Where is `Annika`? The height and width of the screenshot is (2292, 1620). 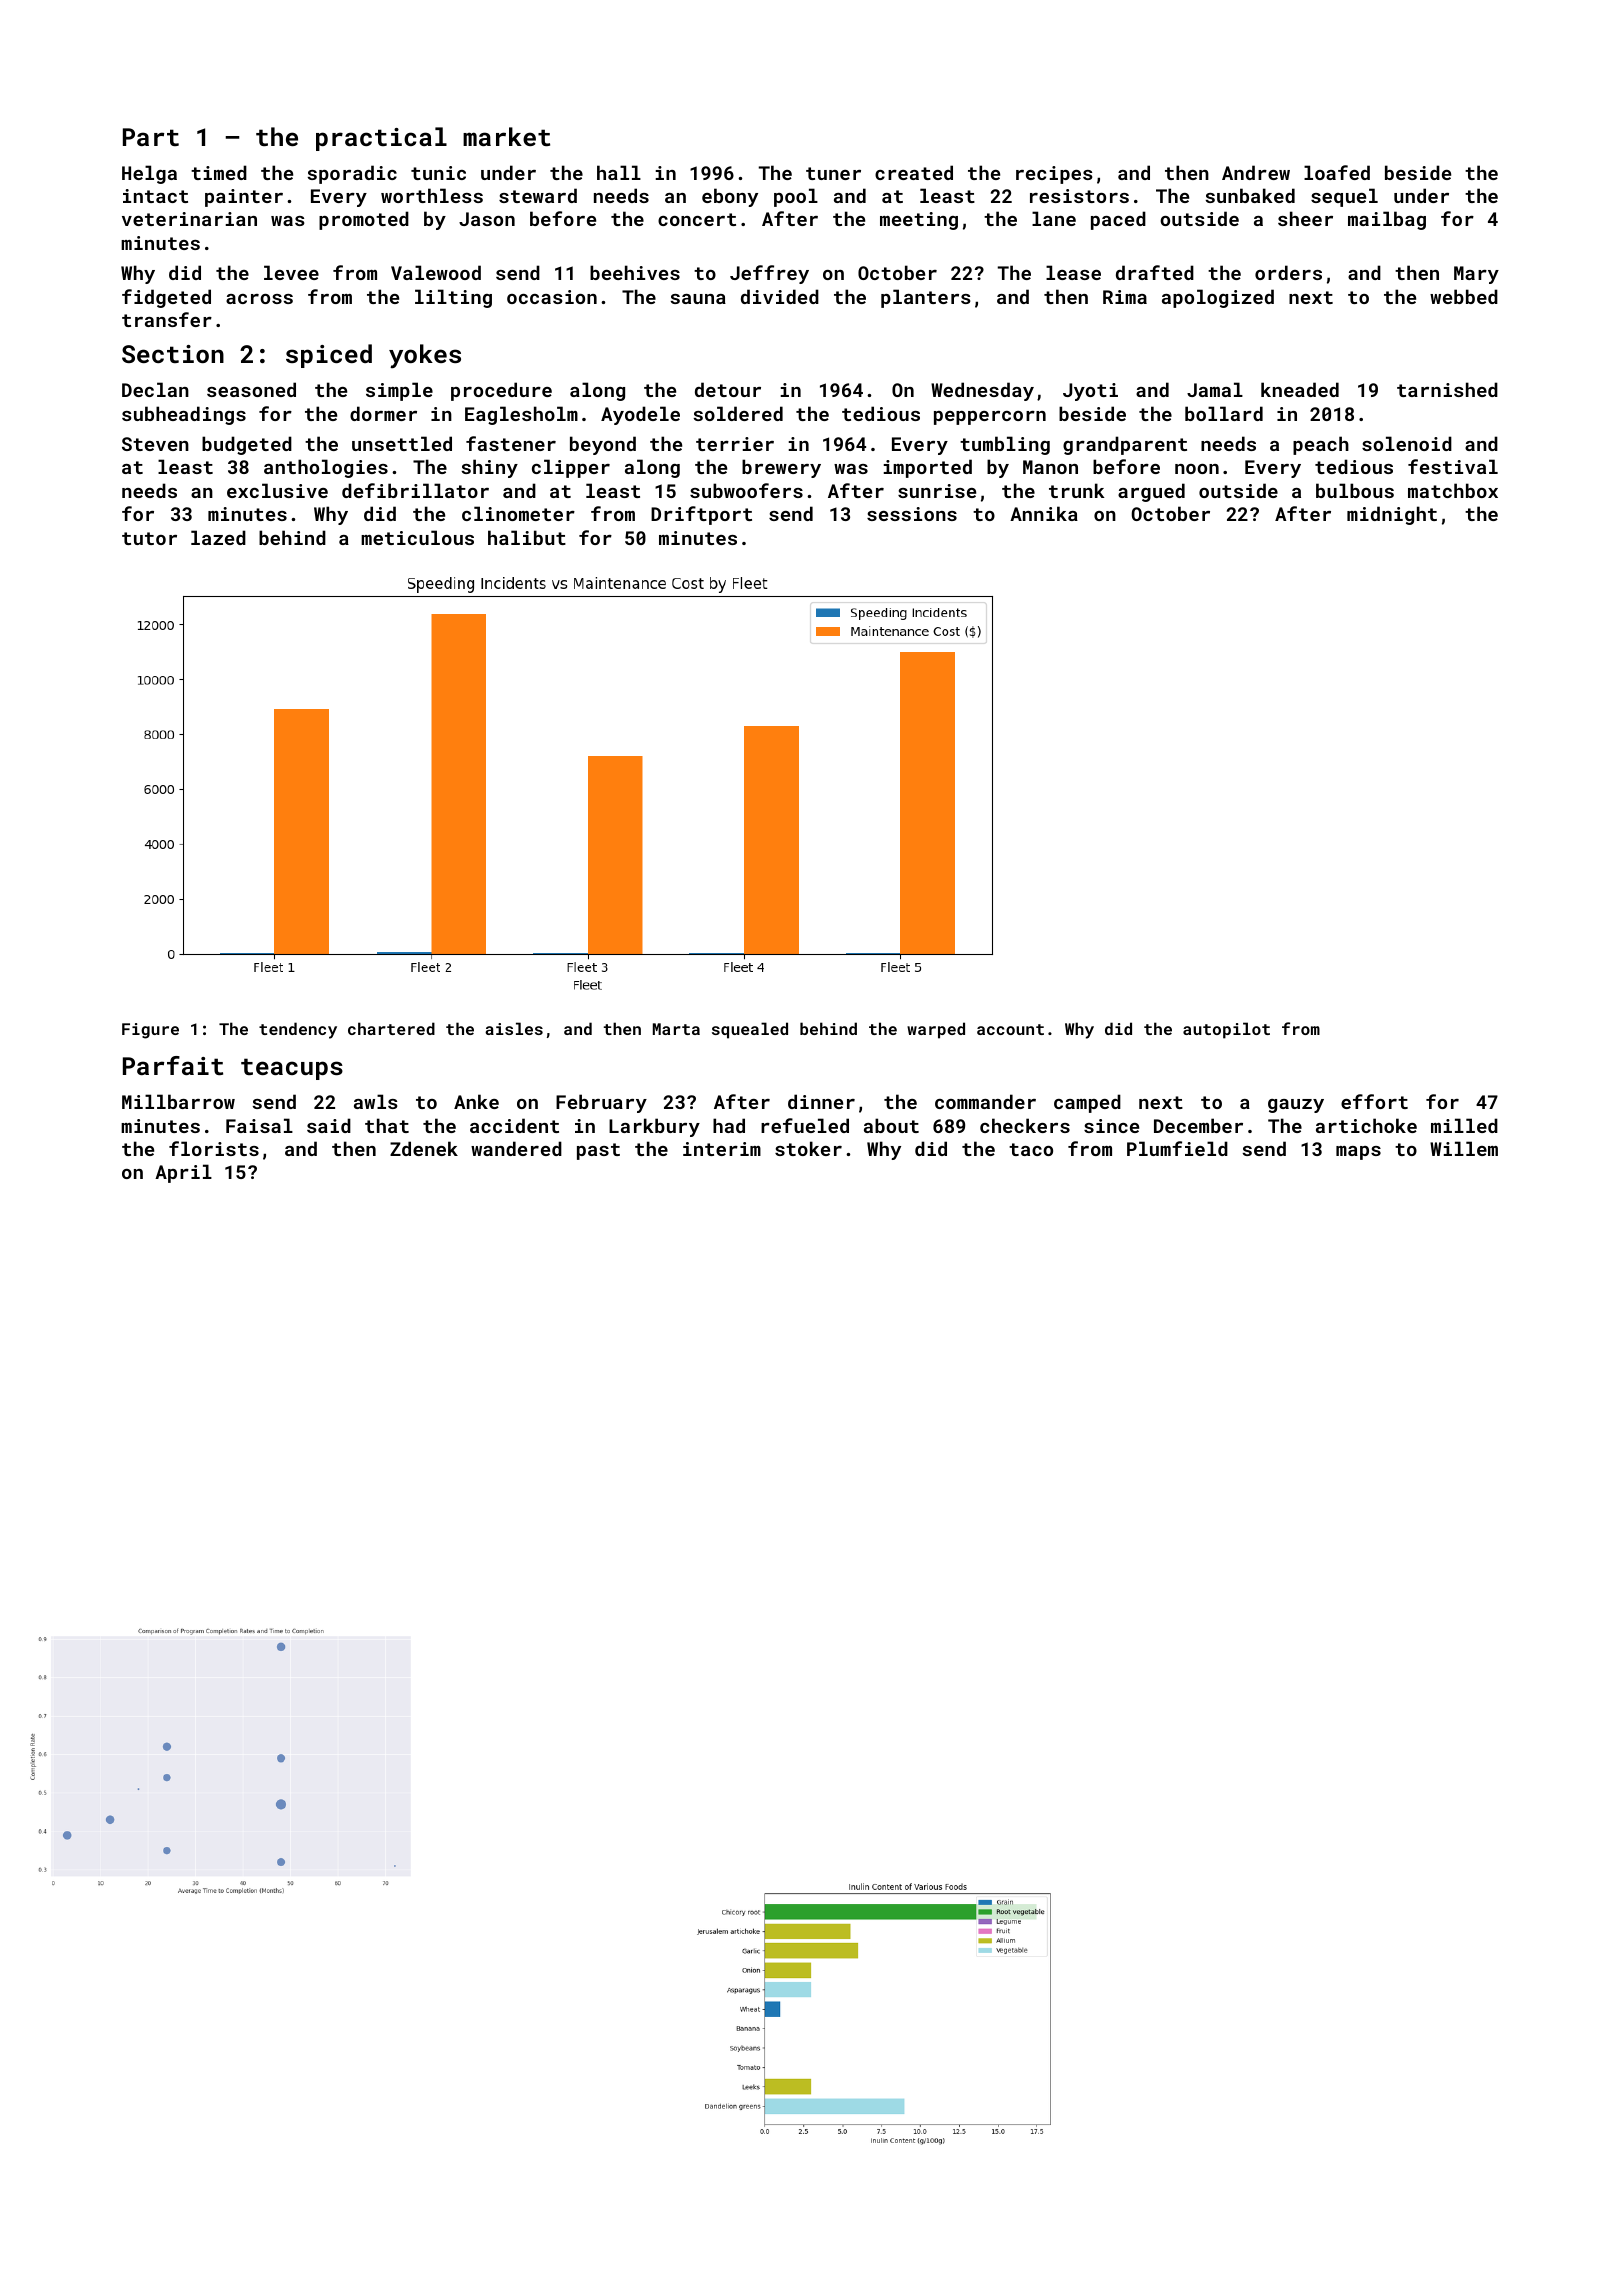
Annika is located at coordinates (1044, 513).
